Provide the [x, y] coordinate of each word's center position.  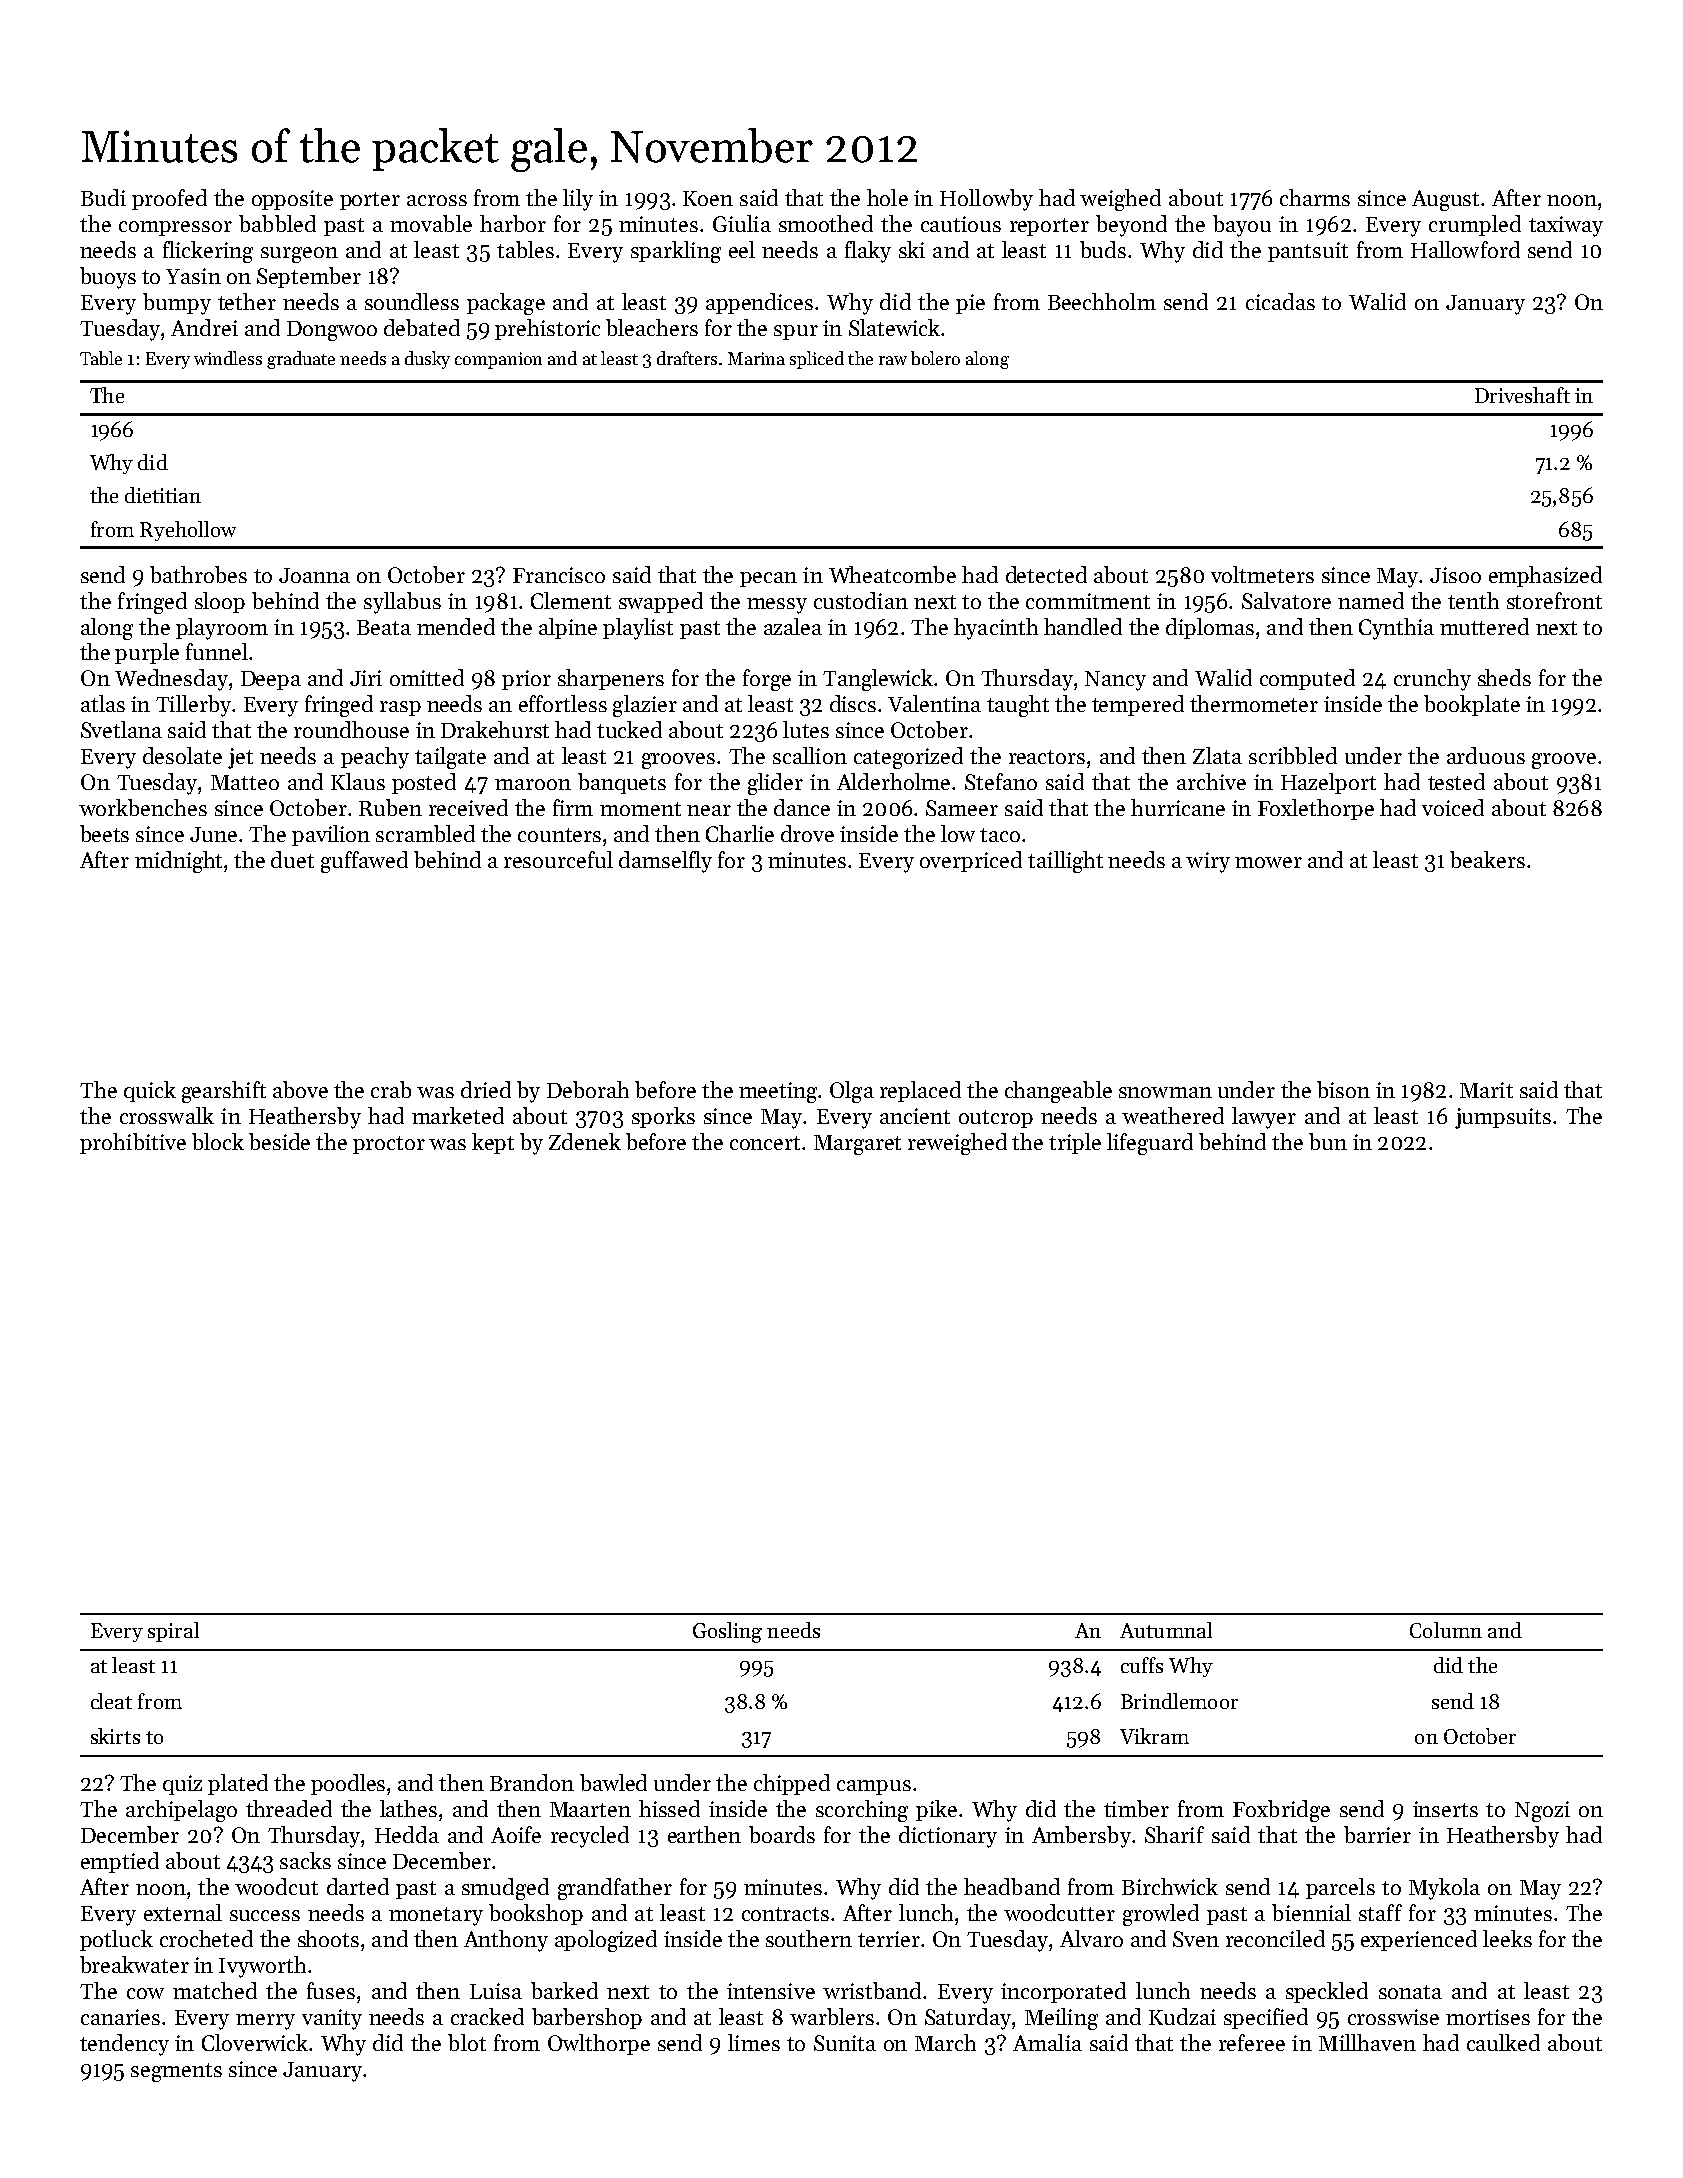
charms [1315, 197]
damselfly [665, 862]
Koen [708, 198]
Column [1446, 1630]
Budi [103, 197]
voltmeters [1262, 574]
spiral [173, 1632]
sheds [1504, 677]
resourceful [558, 859]
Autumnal [1166, 1630]
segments [176, 2072]
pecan [768, 579]
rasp [400, 708]
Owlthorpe [599, 2044]
